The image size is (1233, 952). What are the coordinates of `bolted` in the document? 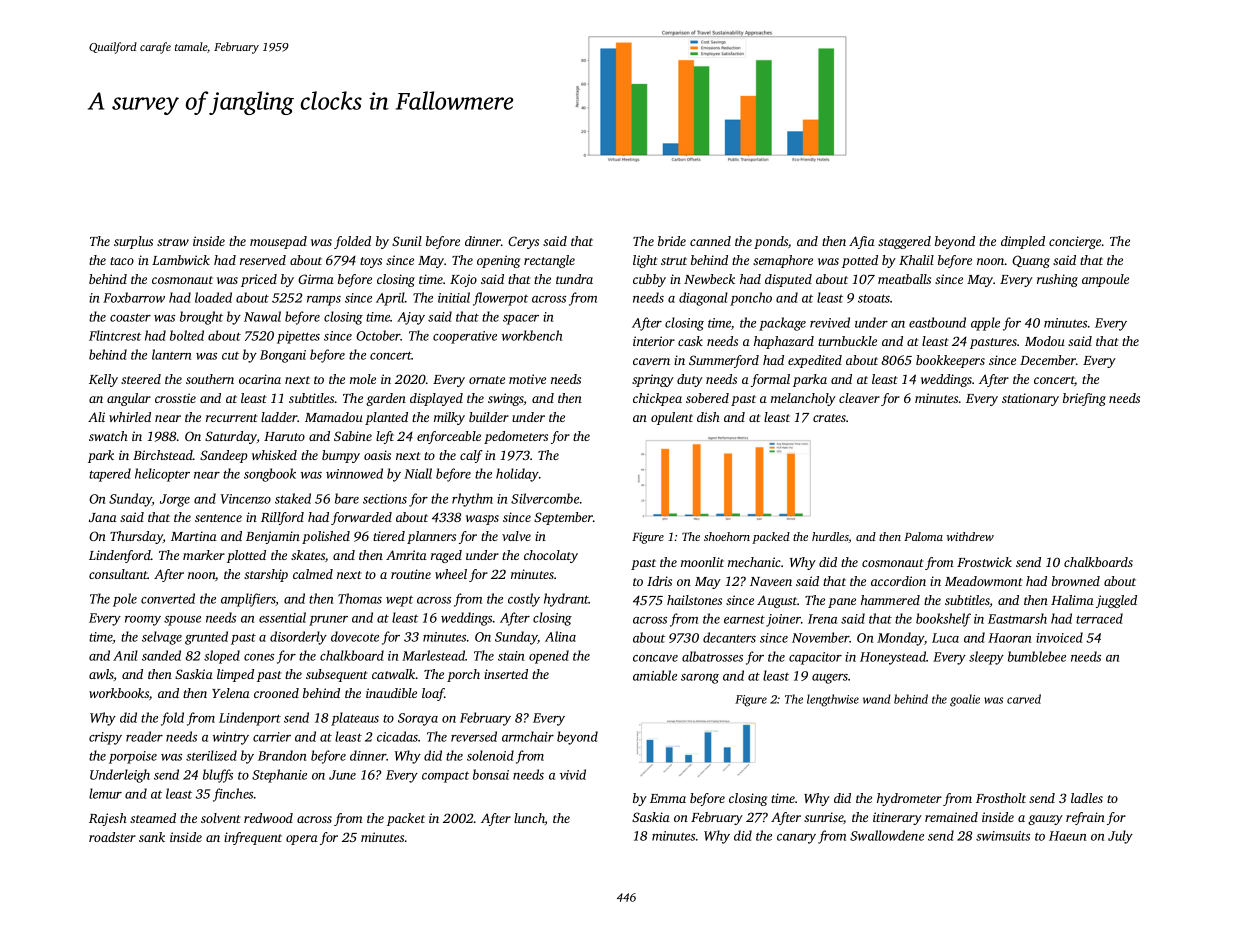 It's located at (187, 335).
